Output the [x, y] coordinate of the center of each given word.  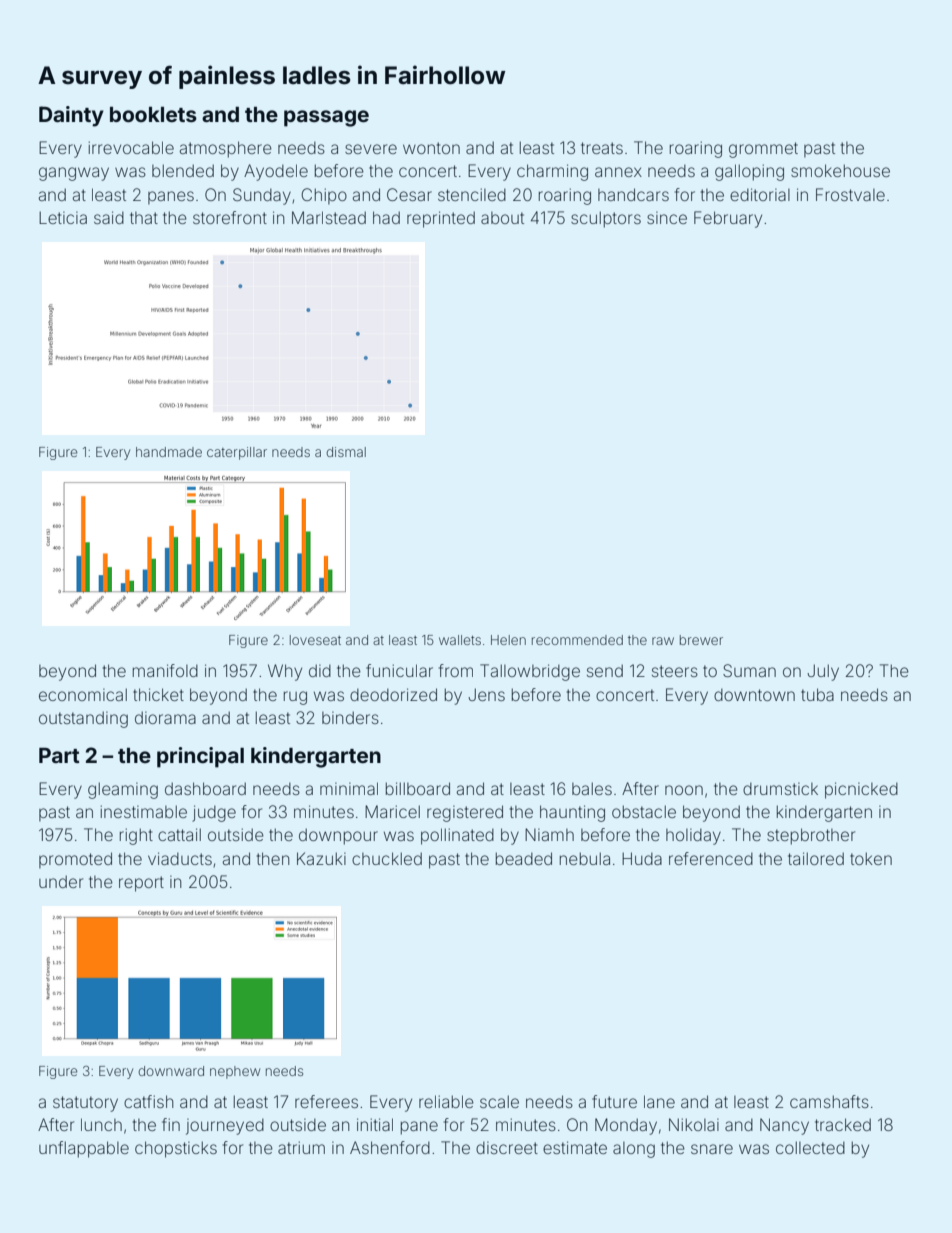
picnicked [861, 790]
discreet [507, 1147]
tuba [817, 694]
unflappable [84, 1149]
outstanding [83, 719]
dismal [346, 452]
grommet [763, 150]
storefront [230, 217]
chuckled [387, 858]
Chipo [324, 196]
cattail [179, 834]
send [605, 670]
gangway [74, 174]
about [502, 218]
